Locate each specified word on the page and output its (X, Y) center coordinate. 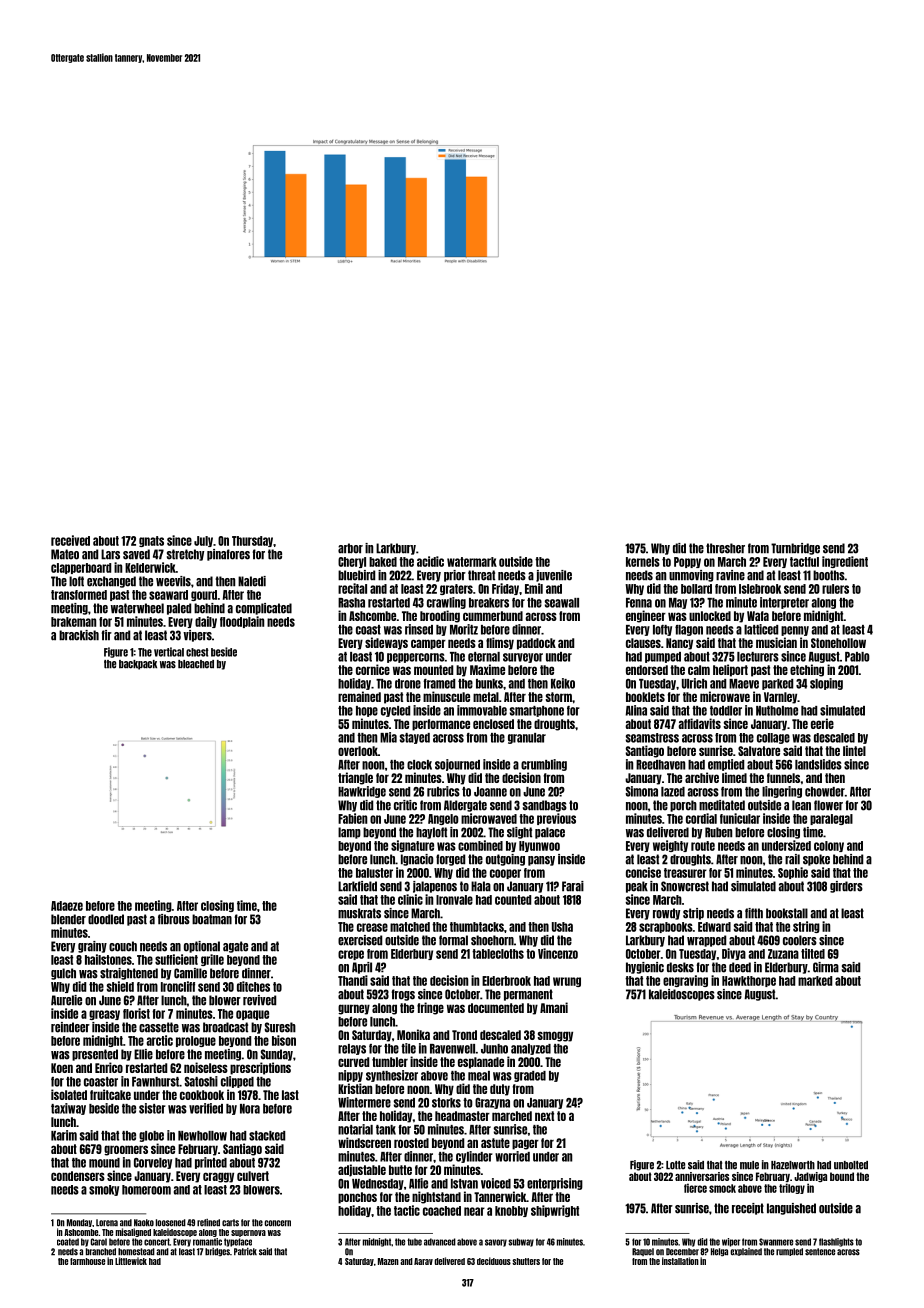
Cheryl (352, 562)
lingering (782, 792)
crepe (351, 955)
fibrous (174, 919)
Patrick (245, 1252)
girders (846, 887)
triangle (355, 778)
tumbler (390, 1062)
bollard (696, 589)
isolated (69, 1094)
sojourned (457, 765)
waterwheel (137, 608)
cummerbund (493, 616)
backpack (138, 665)
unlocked (710, 616)
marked (815, 981)
